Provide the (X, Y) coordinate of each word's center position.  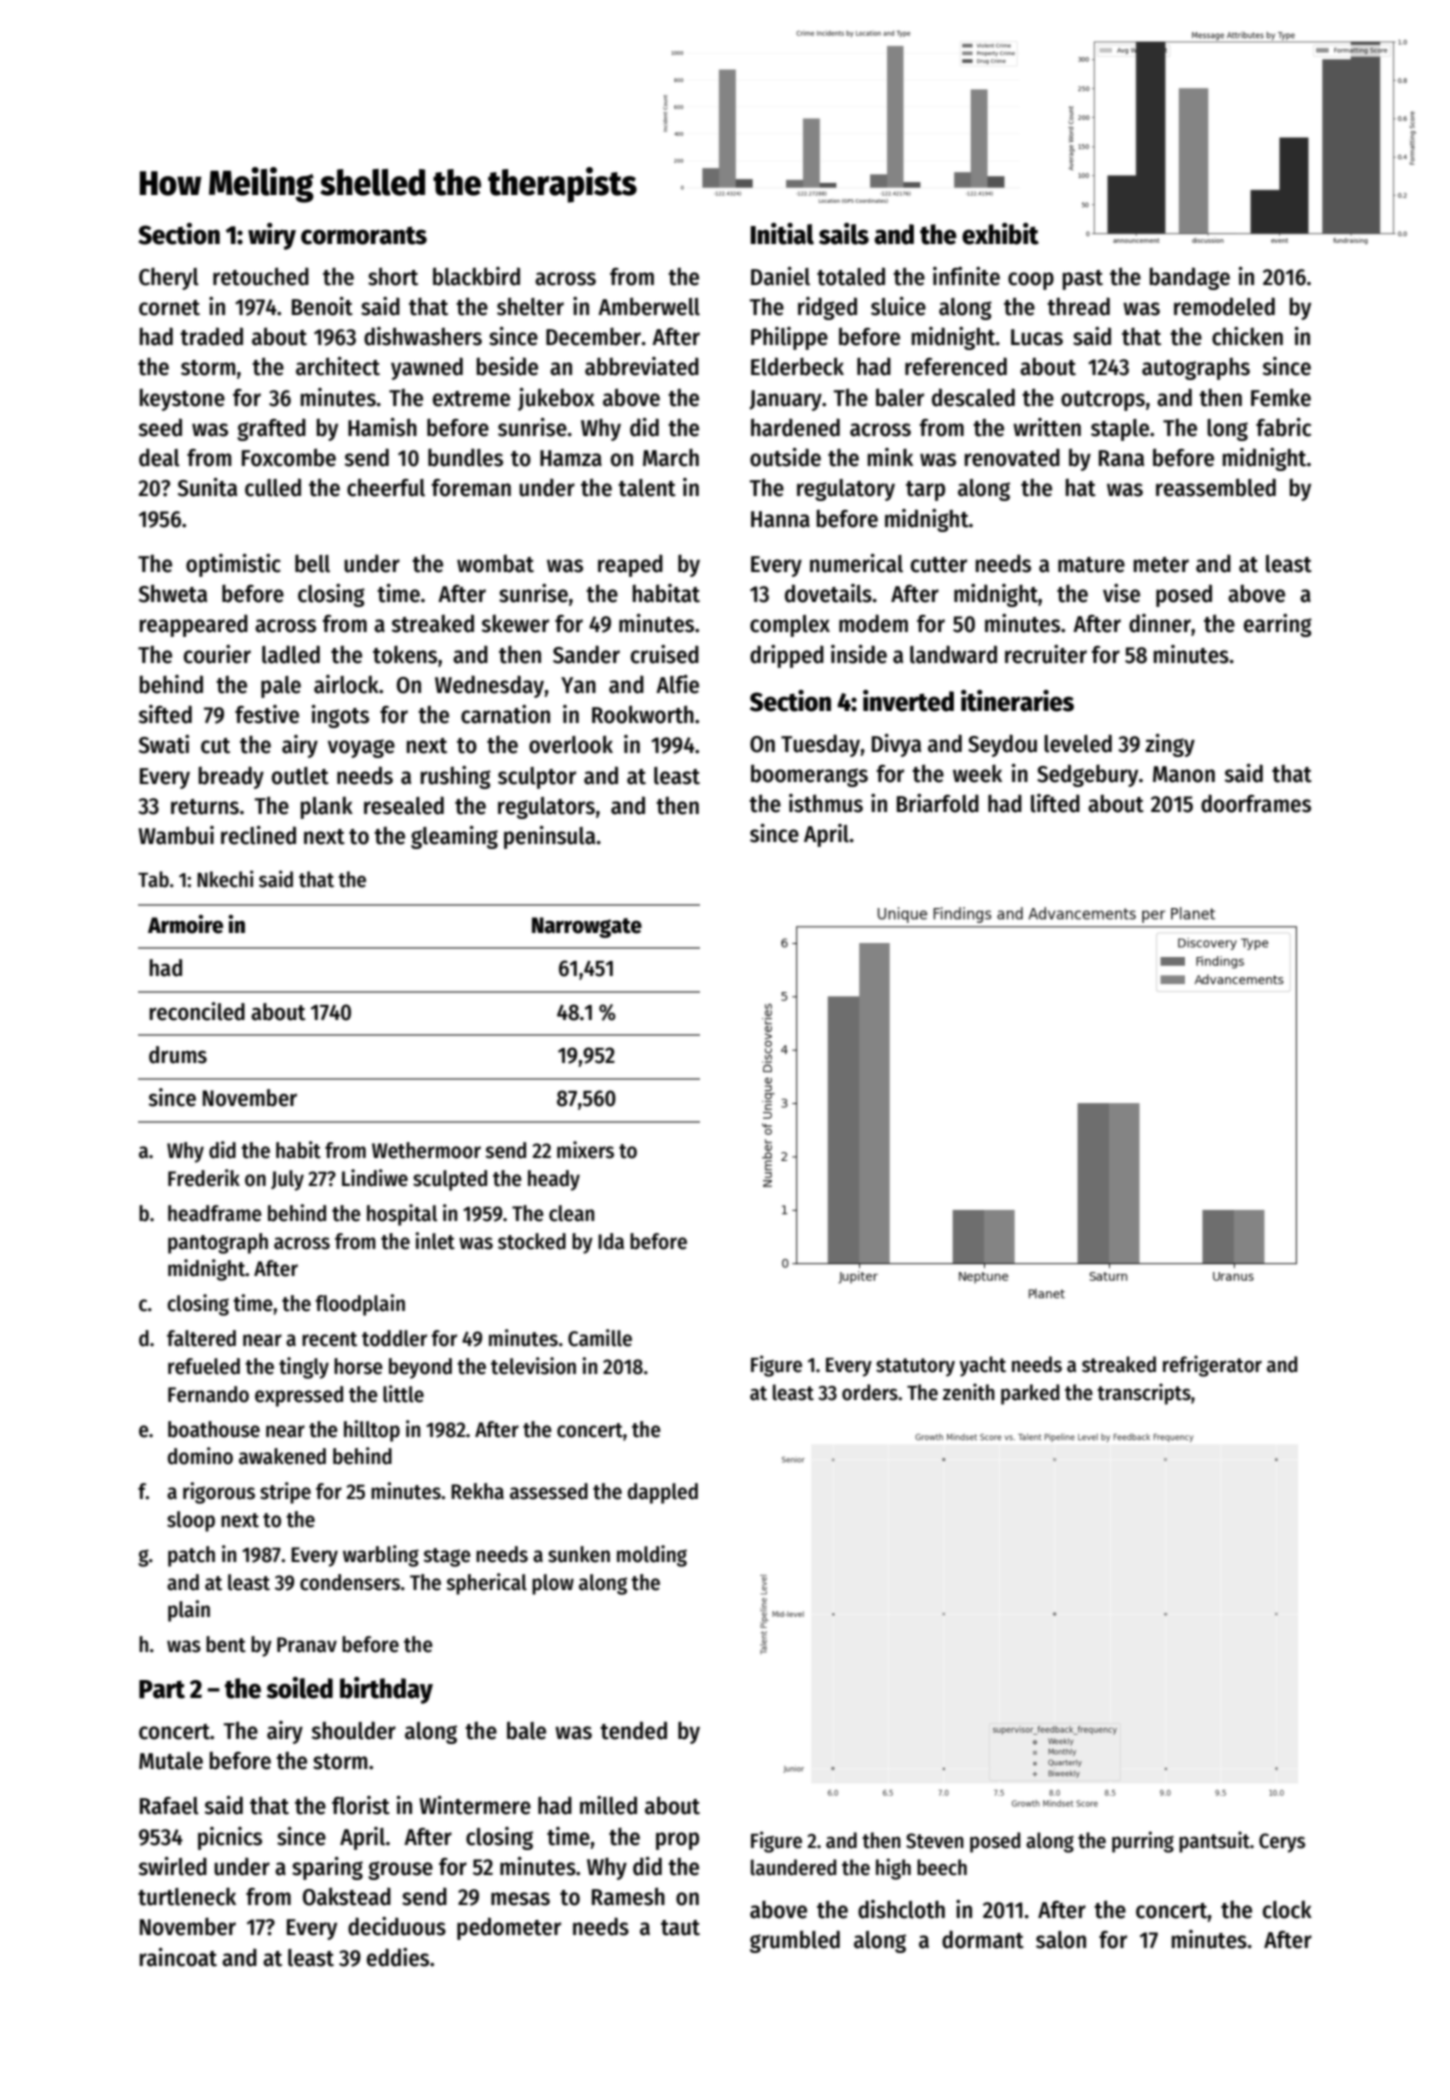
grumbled (795, 1941)
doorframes (1256, 803)
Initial (782, 234)
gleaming (454, 837)
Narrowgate (587, 927)
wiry (272, 236)
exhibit (1000, 234)
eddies (398, 1957)
